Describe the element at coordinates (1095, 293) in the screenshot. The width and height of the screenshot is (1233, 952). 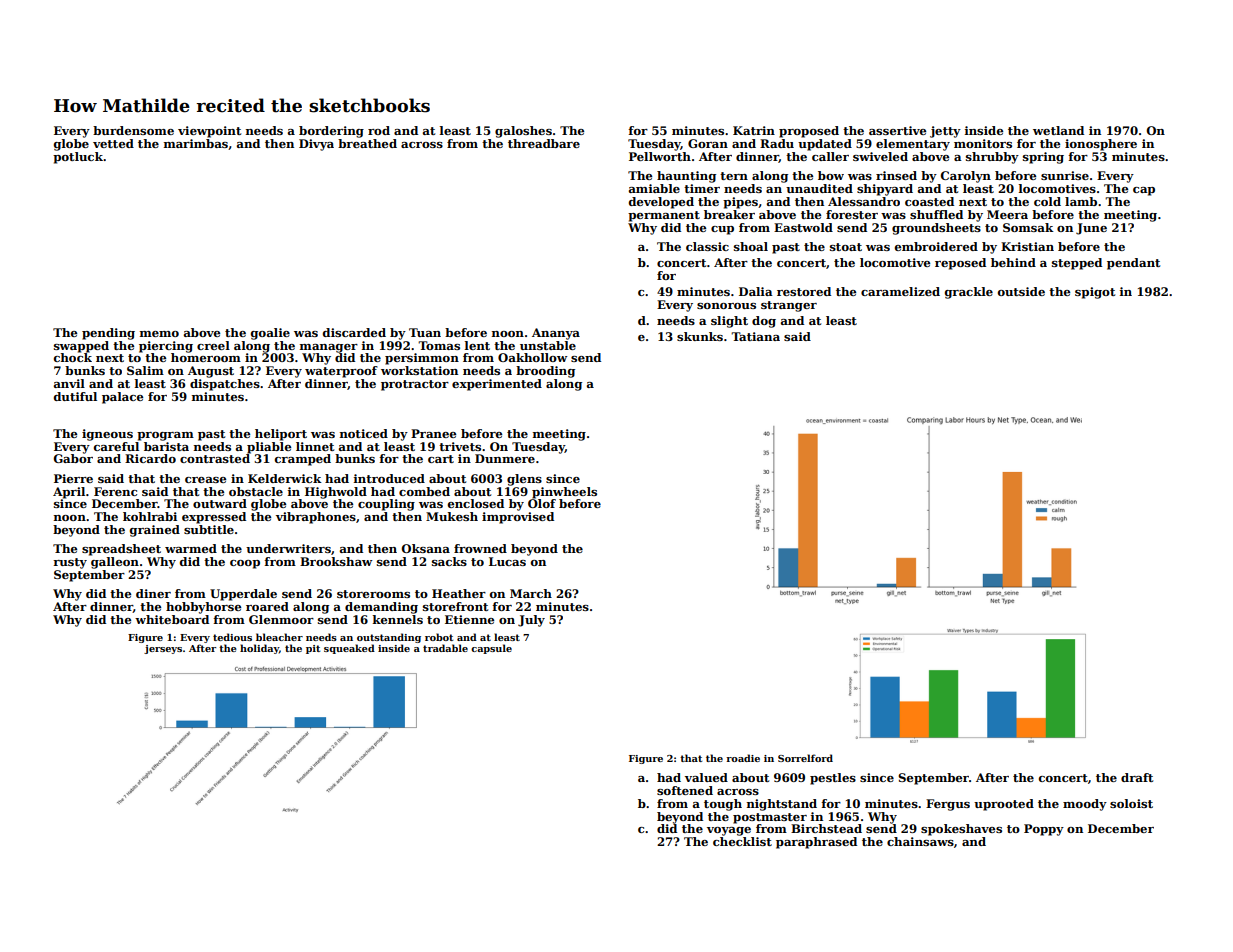
I see `spigot` at that location.
